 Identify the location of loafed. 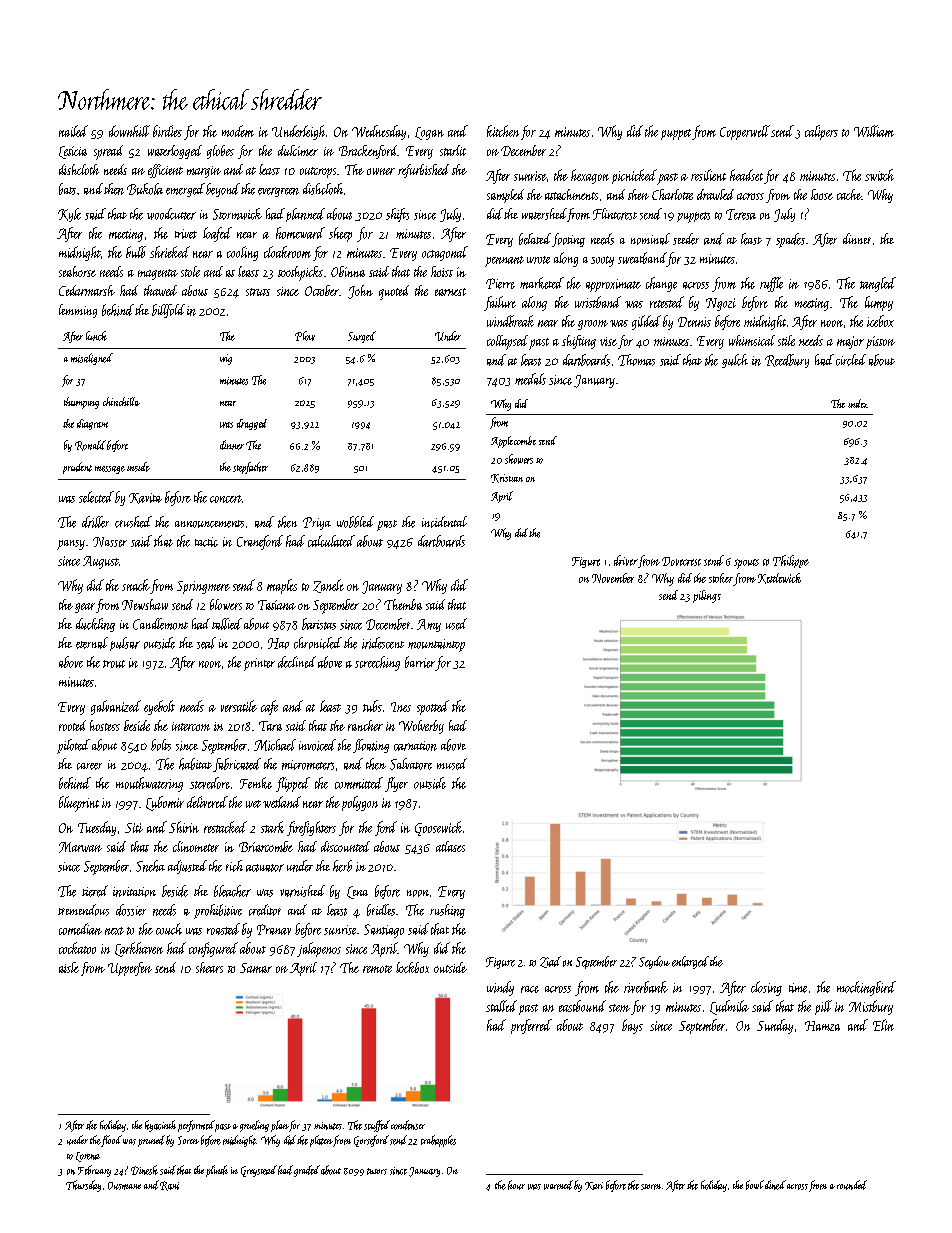
(217, 234).
